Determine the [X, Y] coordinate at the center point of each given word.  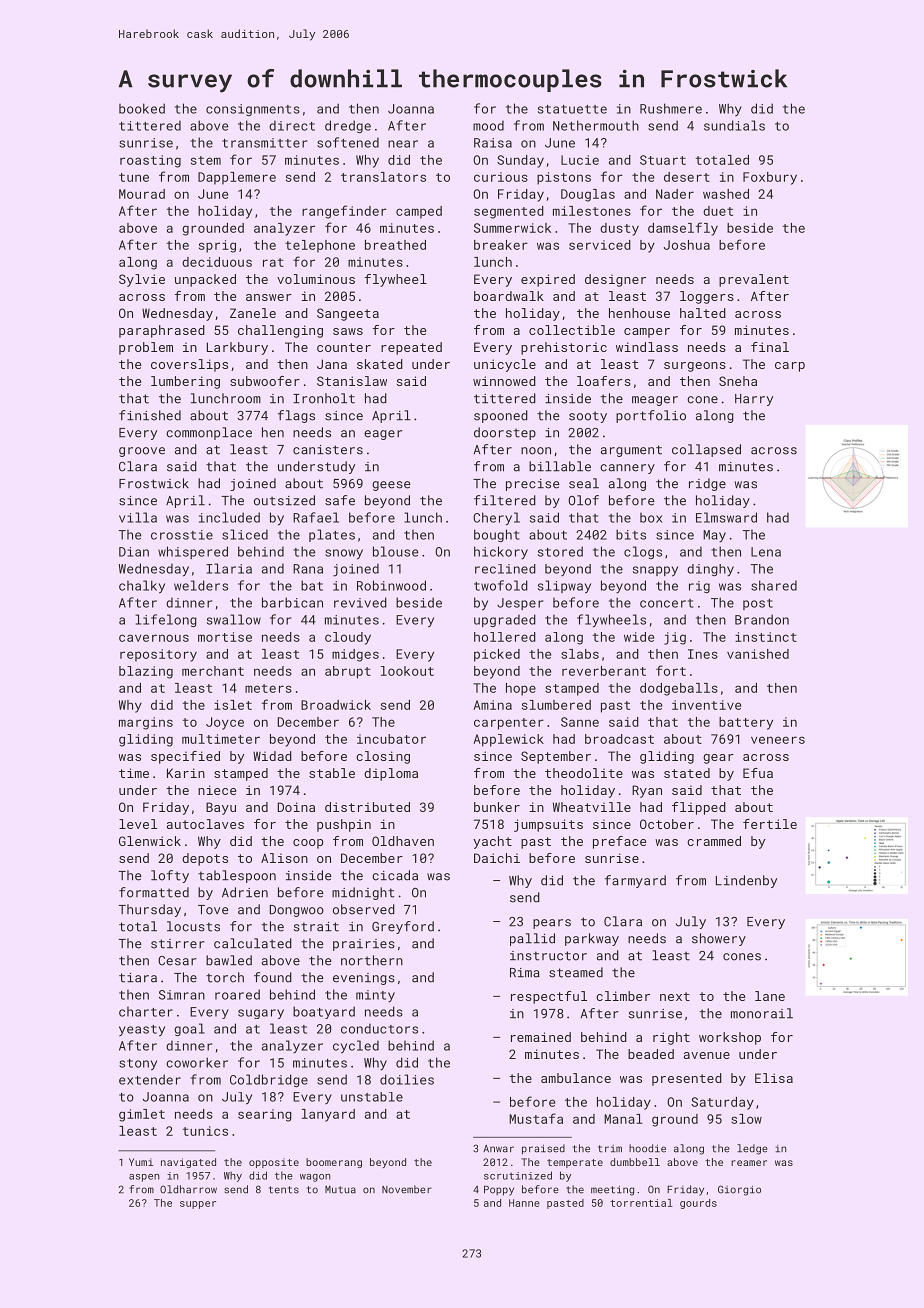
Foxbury [770, 178]
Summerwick [512, 228]
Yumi [141, 1162]
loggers [707, 297]
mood [488, 125]
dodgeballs [679, 689]
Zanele [253, 313]
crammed [714, 841]
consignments [253, 110]
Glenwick [150, 841]
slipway [564, 587]
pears [552, 924]
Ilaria [229, 568]
